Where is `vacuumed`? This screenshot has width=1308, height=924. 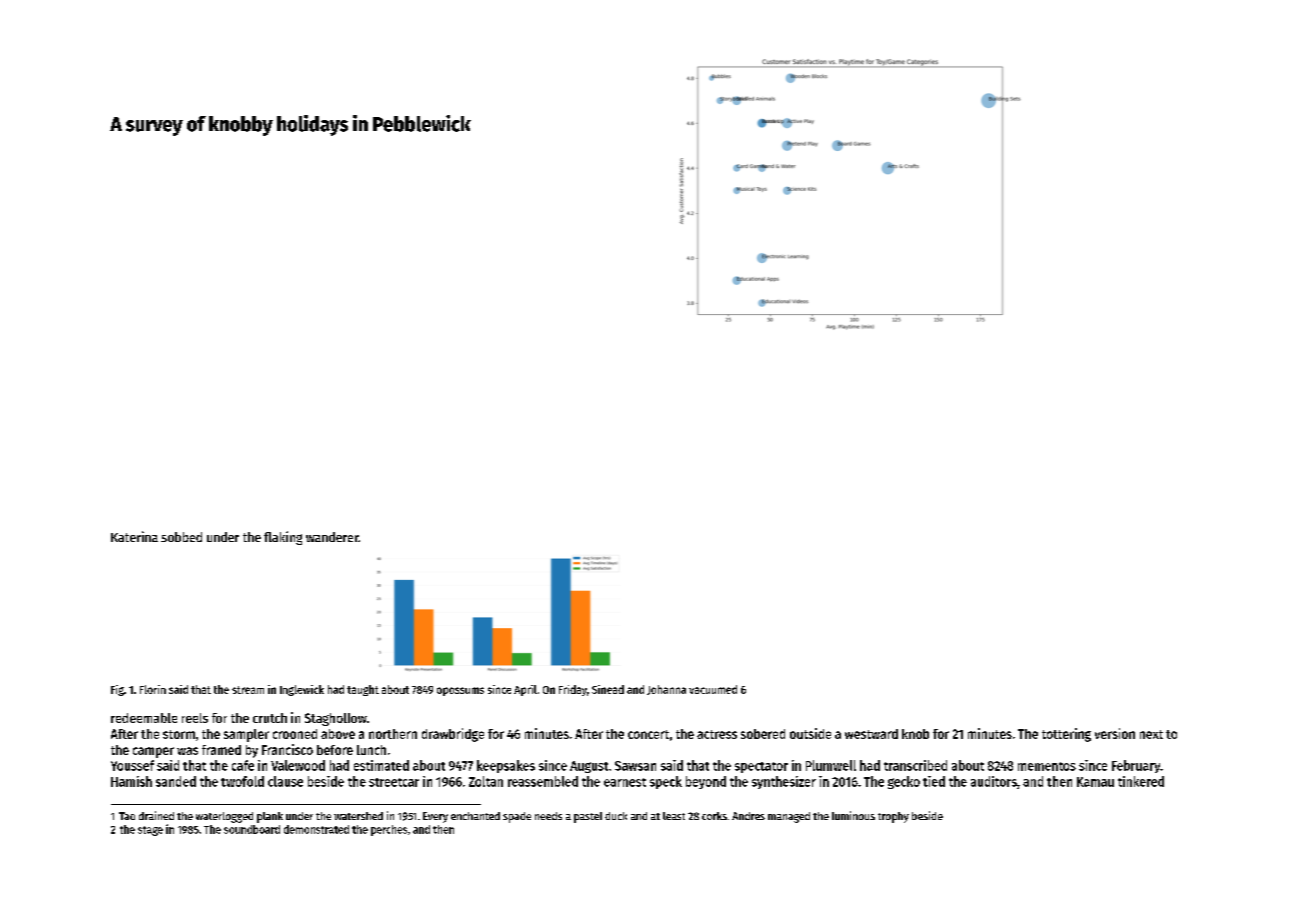
vacuumed is located at coordinates (713, 689).
